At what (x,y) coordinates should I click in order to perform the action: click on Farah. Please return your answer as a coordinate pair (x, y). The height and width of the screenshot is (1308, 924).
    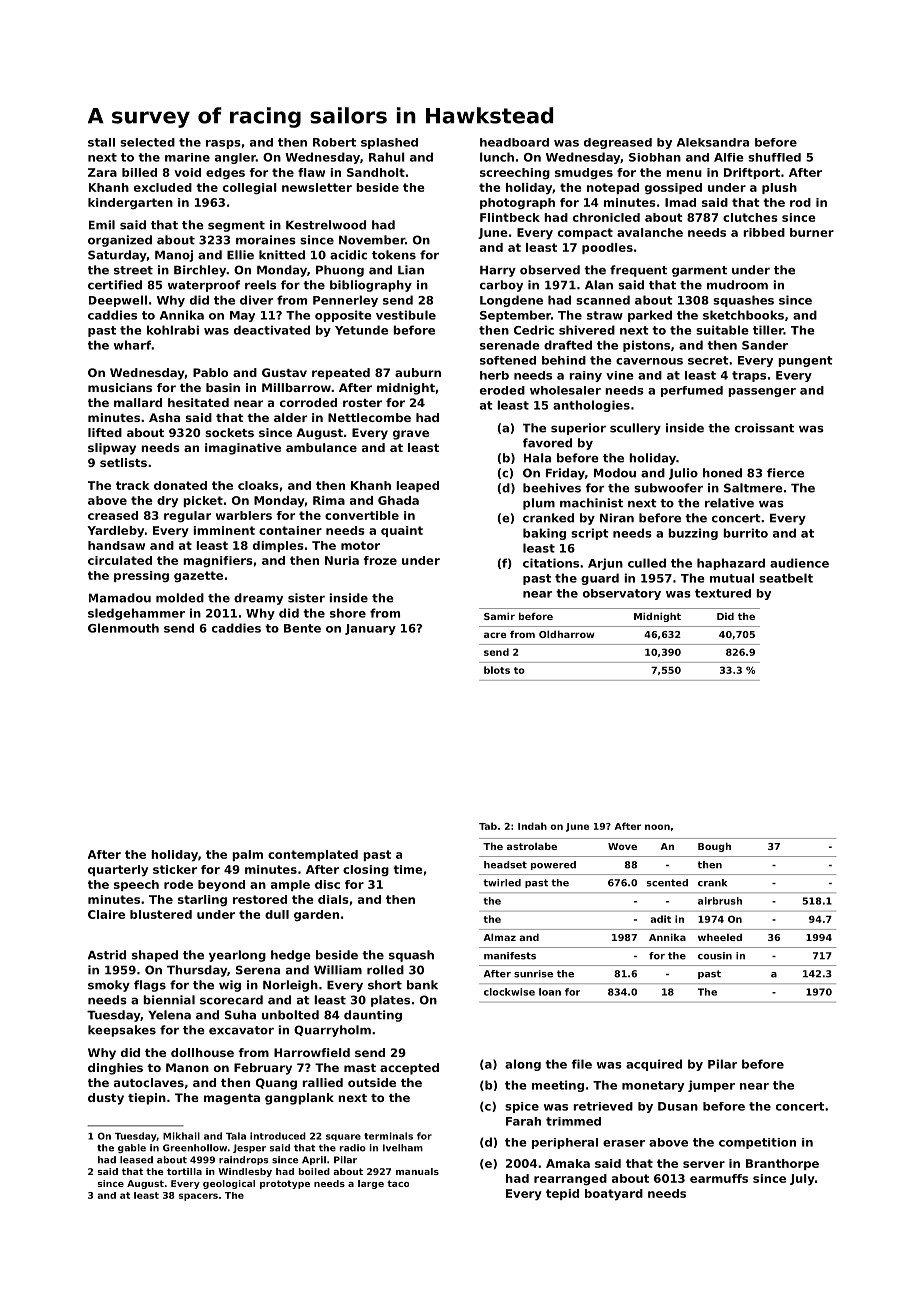
    Looking at the image, I should click on (523, 1121).
